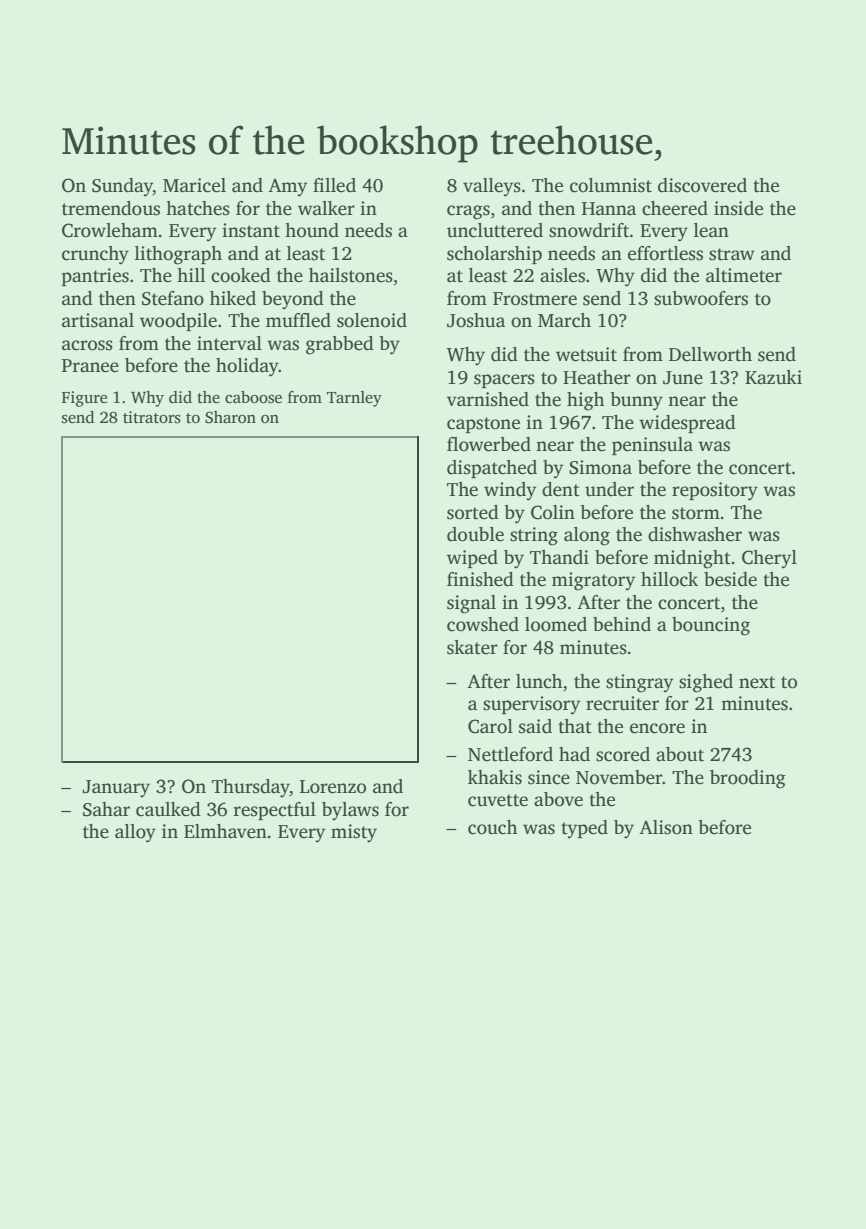 This page has width=866, height=1229. I want to click on tremendous, so click(111, 208).
